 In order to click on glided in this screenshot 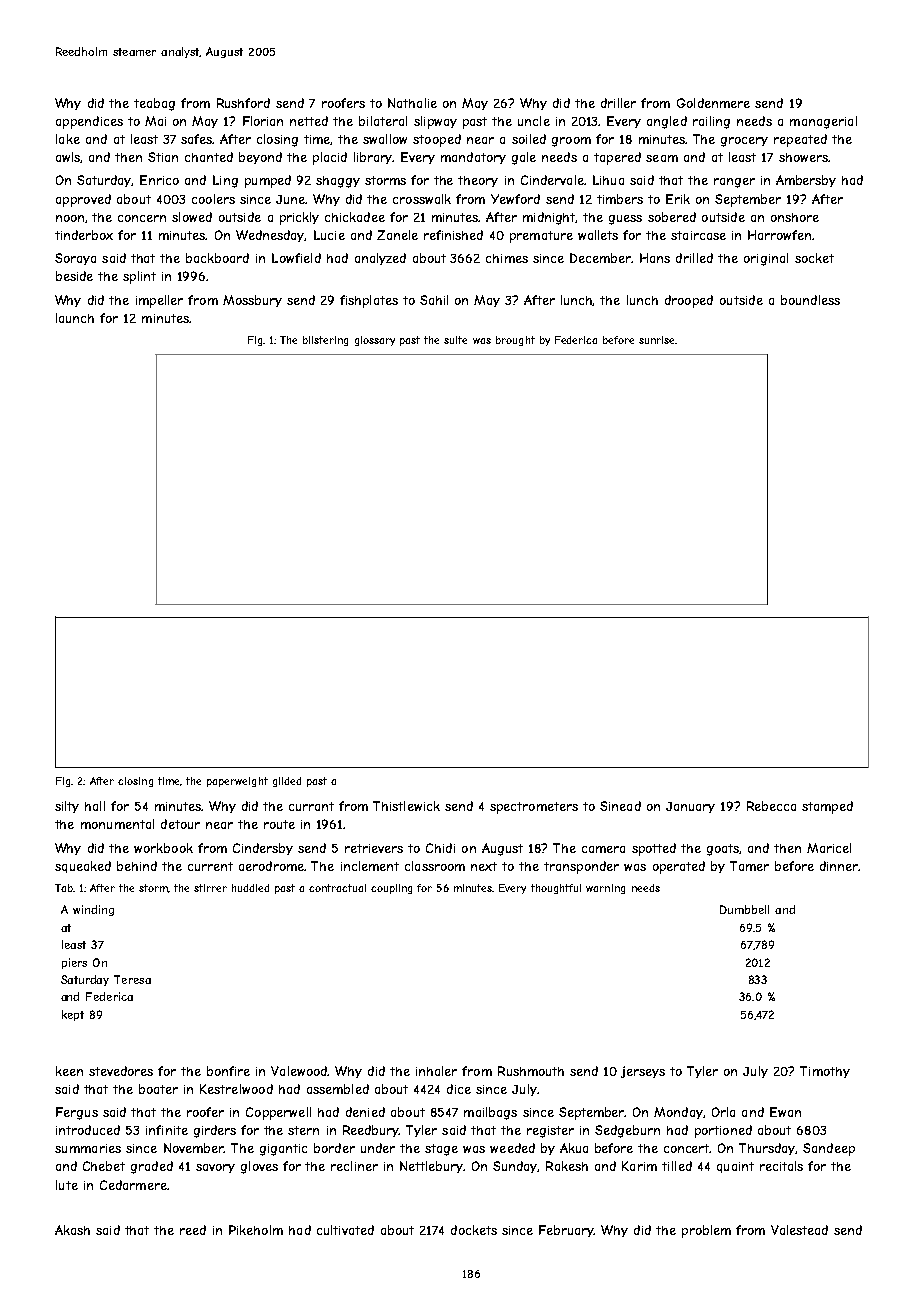, I will do `click(287, 782)`.
